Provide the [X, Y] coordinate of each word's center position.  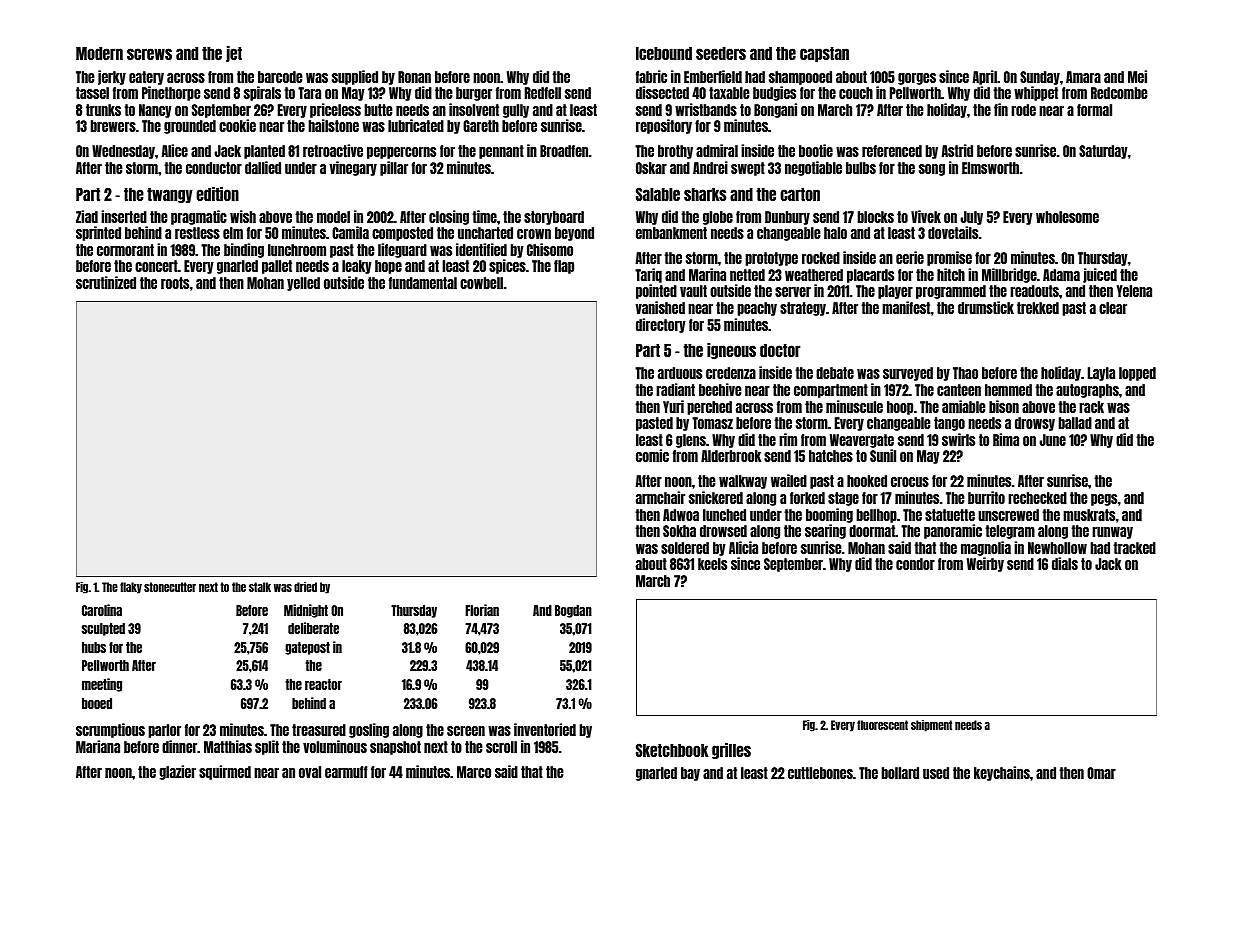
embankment [671, 233]
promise [949, 258]
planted [264, 152]
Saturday [1103, 152]
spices [507, 266]
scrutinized [106, 282]
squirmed [225, 772]
